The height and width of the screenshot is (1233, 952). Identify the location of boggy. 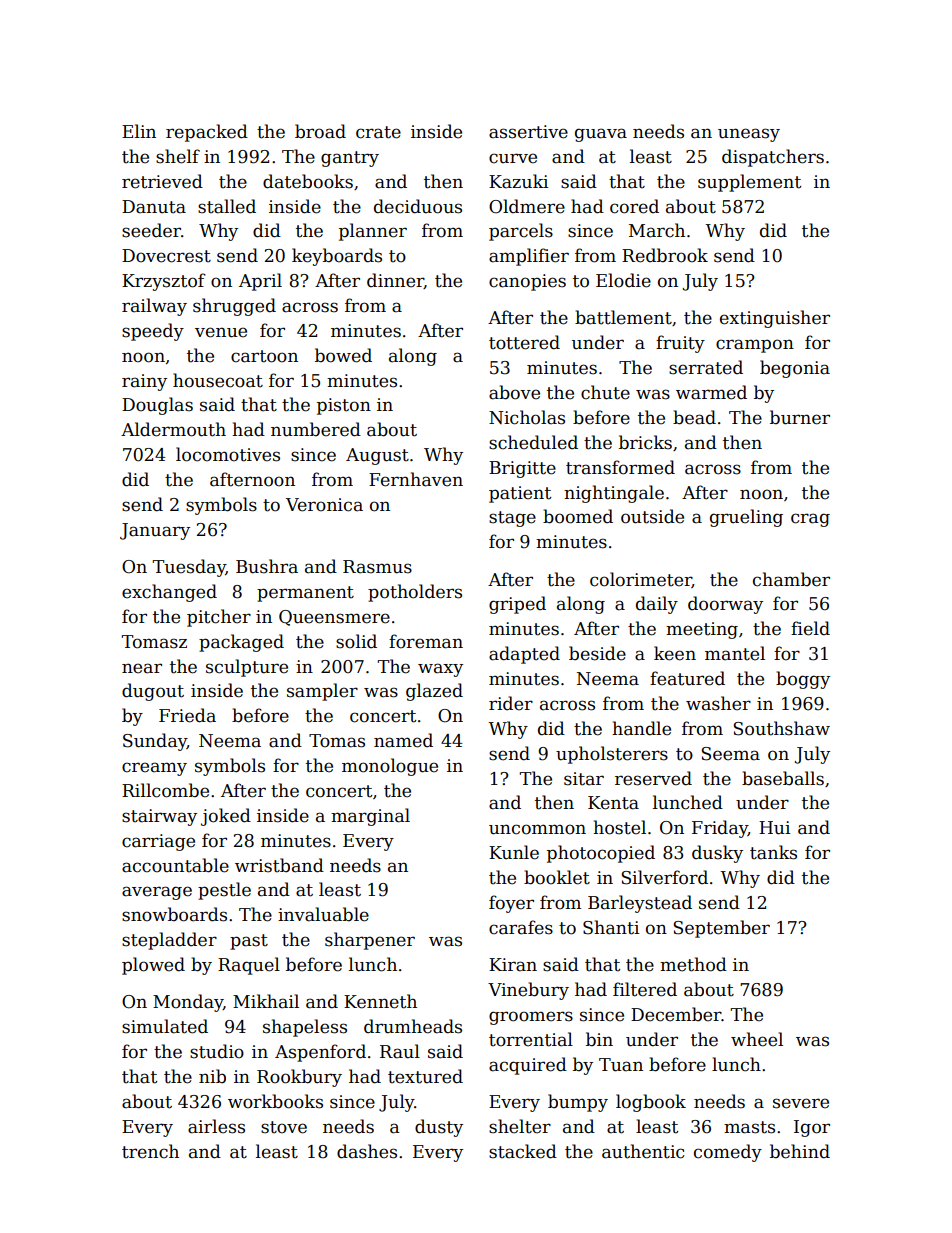
(803, 680).
